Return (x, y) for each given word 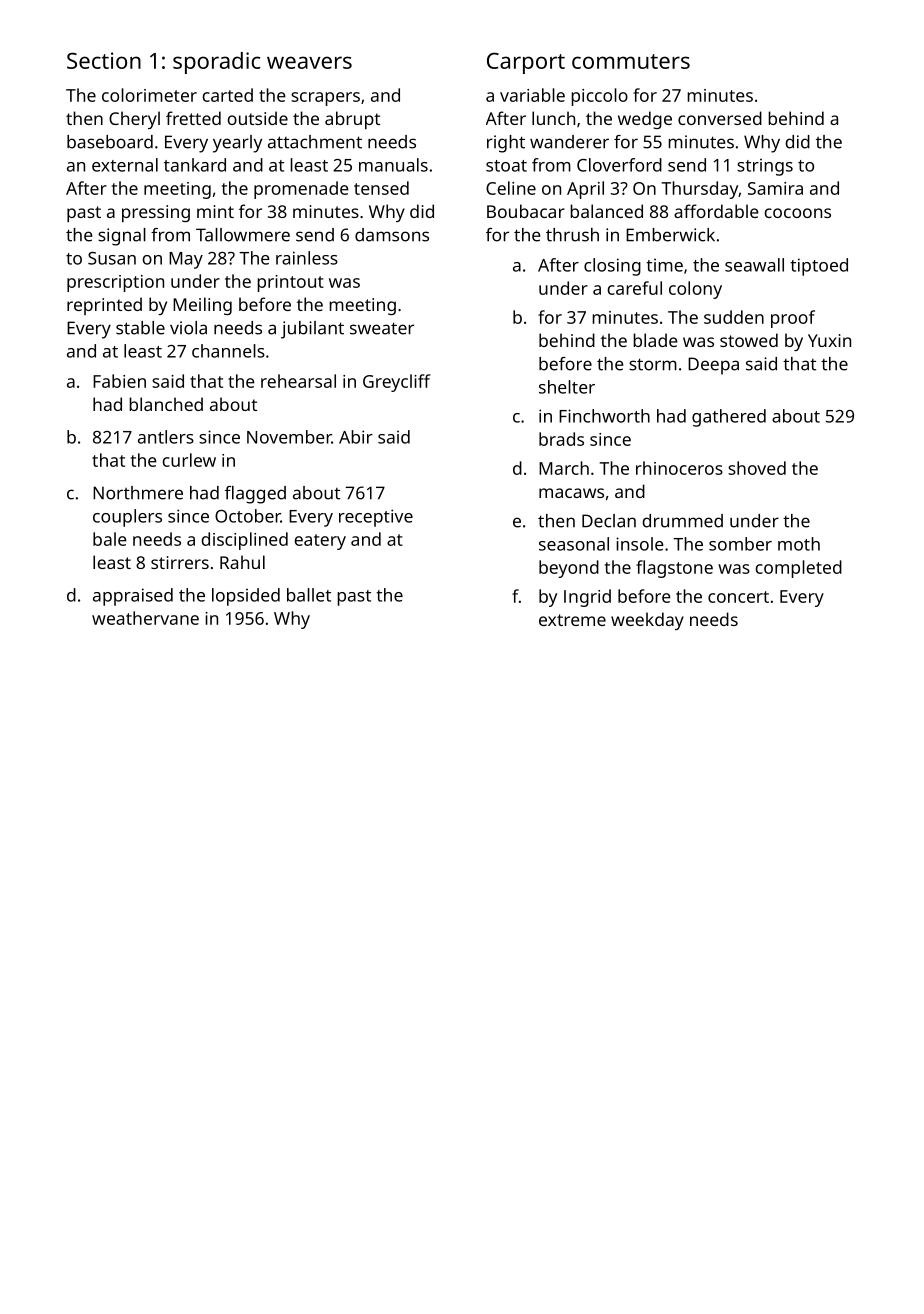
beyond (569, 569)
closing (612, 267)
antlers (166, 437)
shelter (567, 387)
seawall (754, 265)
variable (532, 95)
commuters (631, 61)
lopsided (246, 597)
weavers (309, 62)
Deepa (713, 366)
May (186, 260)
